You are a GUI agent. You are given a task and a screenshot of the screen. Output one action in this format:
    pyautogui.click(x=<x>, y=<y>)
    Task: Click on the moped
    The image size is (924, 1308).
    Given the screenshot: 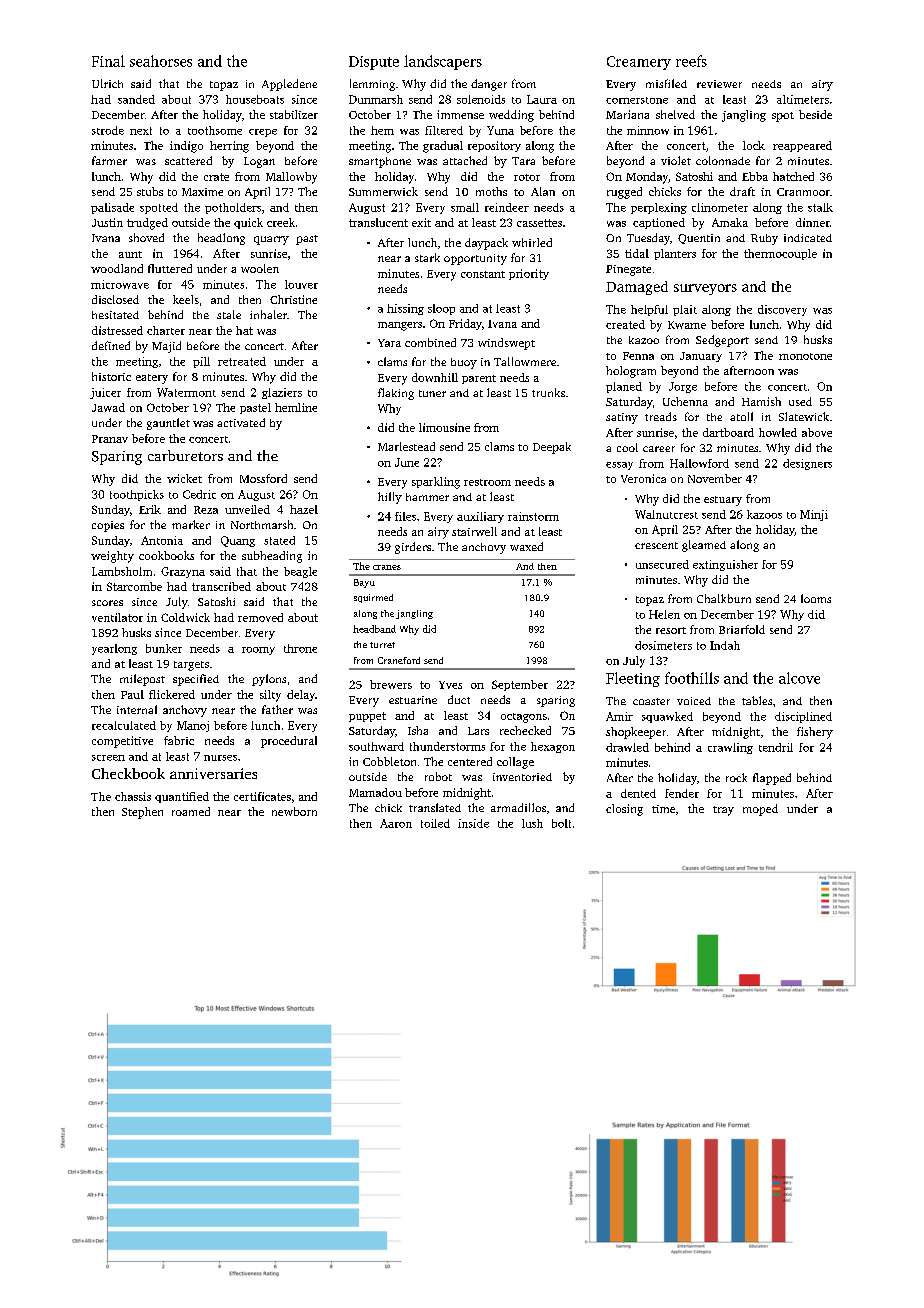 What is the action you would take?
    pyautogui.click(x=760, y=810)
